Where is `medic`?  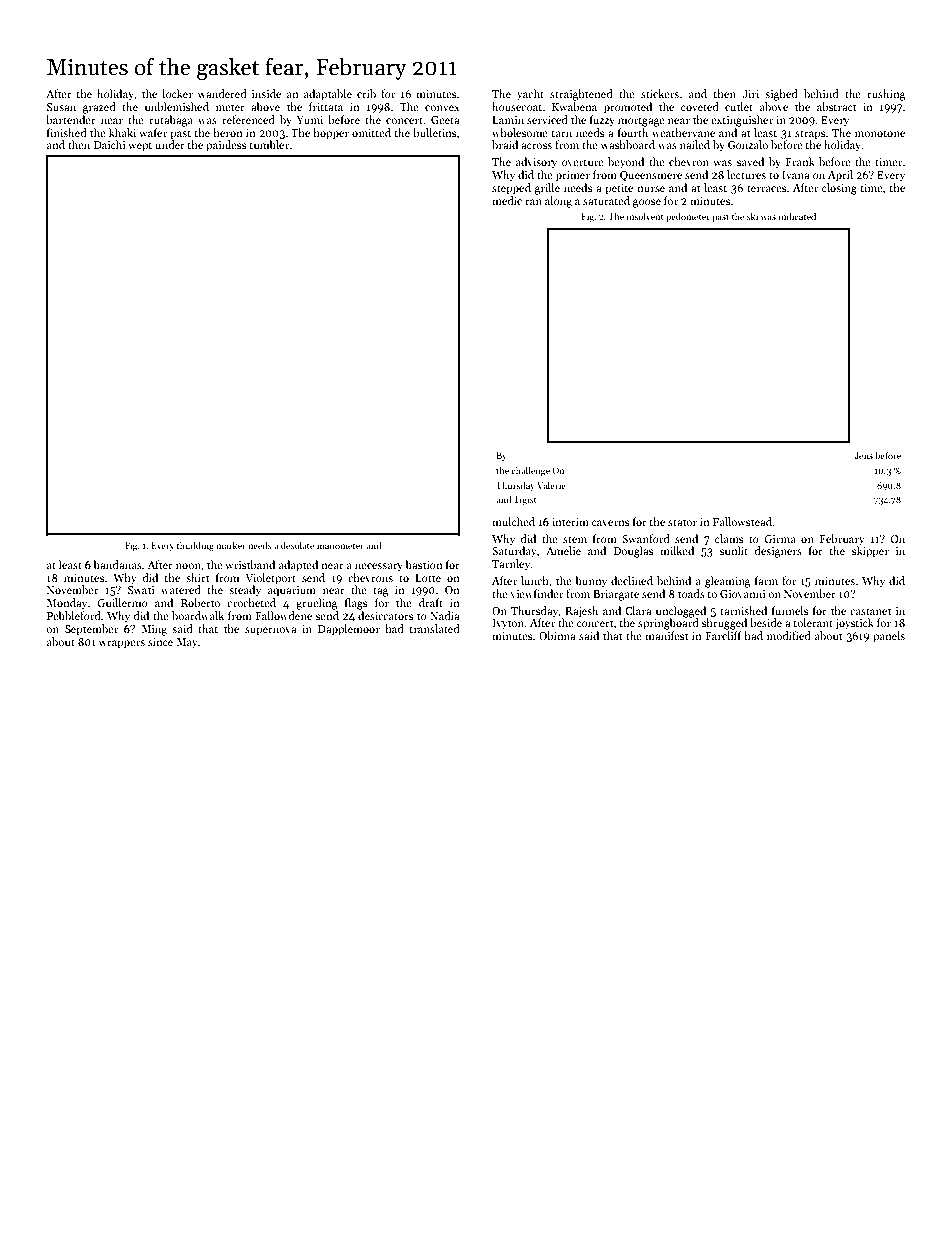 medic is located at coordinates (507, 200).
